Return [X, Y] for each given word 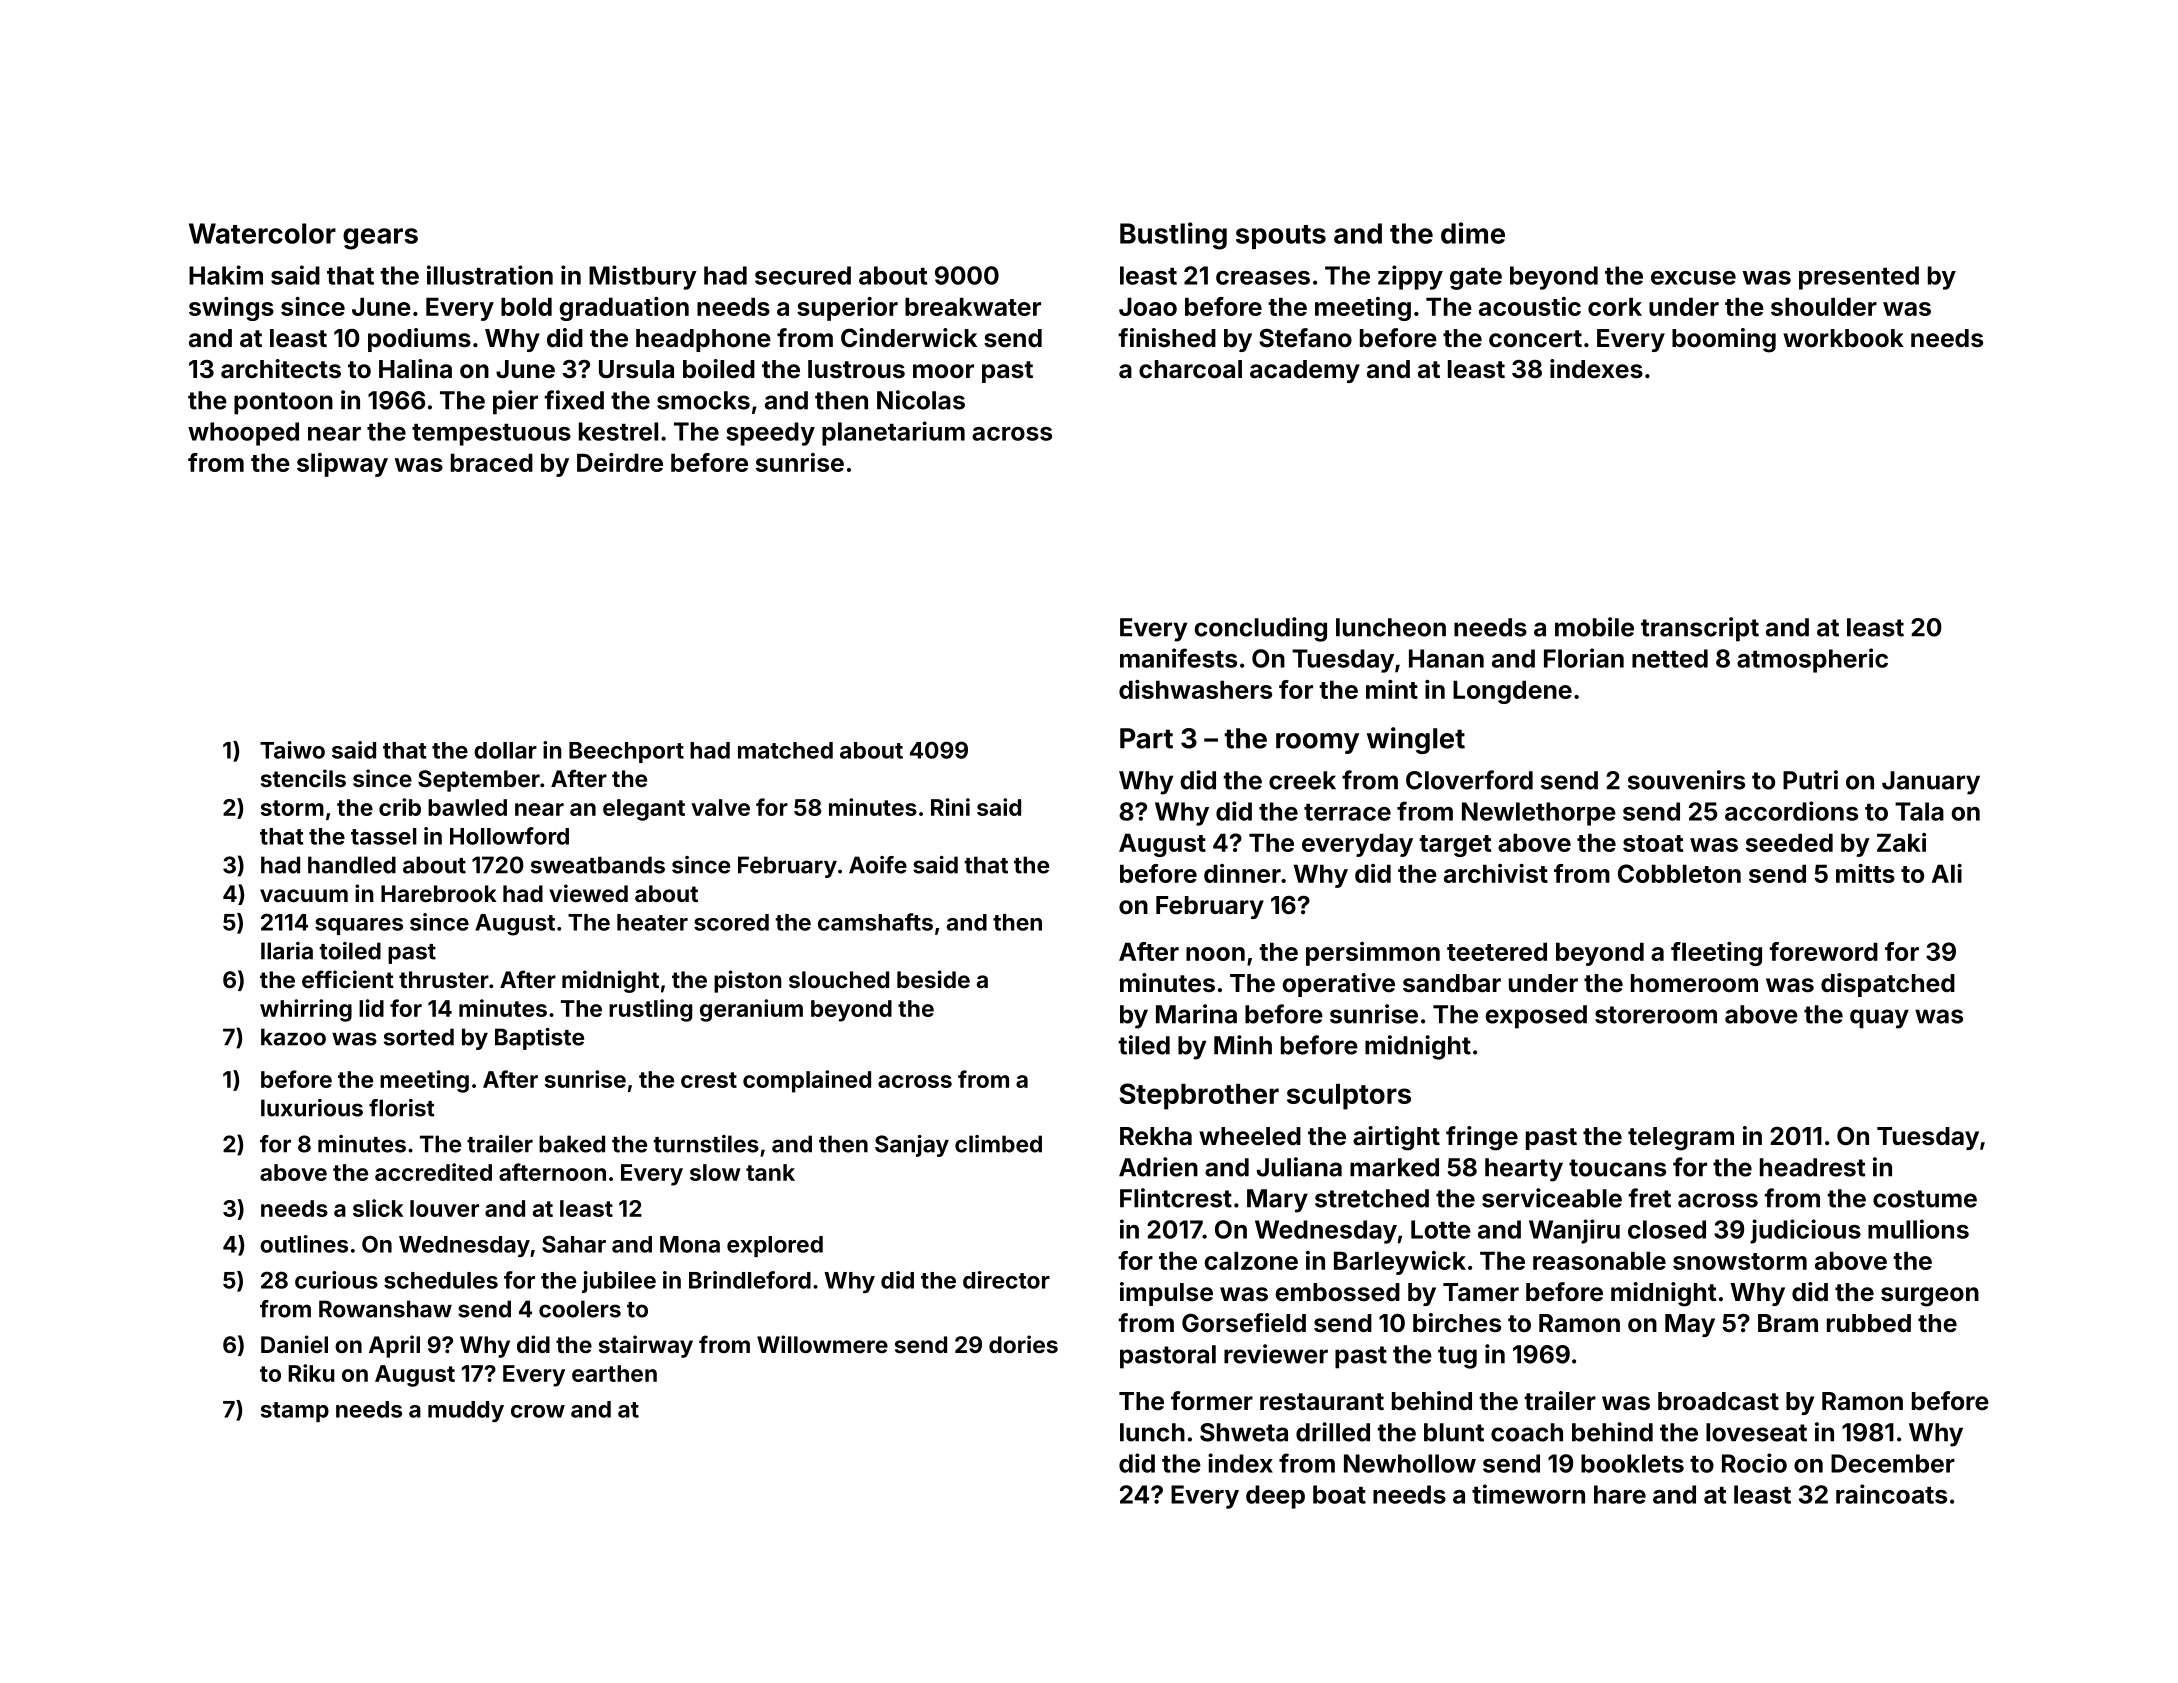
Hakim [226, 275]
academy [1305, 371]
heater [652, 922]
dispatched [1888, 985]
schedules [441, 1280]
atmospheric [1812, 660]
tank [770, 1172]
